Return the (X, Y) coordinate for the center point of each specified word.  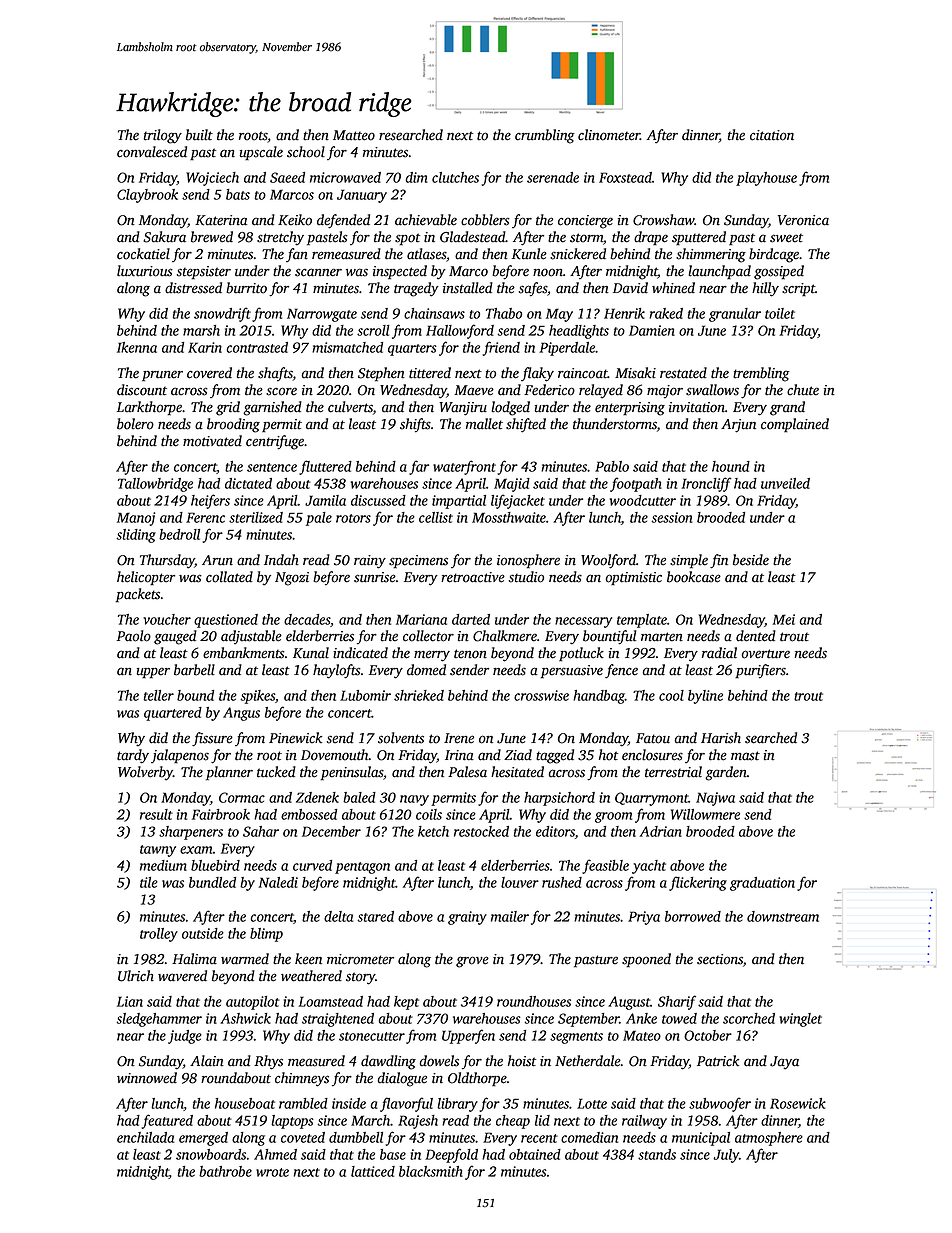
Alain (207, 1061)
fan (297, 255)
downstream (783, 916)
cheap (513, 1122)
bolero (135, 424)
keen (308, 959)
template (642, 621)
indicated (360, 653)
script (798, 289)
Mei (783, 619)
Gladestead (473, 237)
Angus (241, 714)
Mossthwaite (509, 517)
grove (472, 962)
